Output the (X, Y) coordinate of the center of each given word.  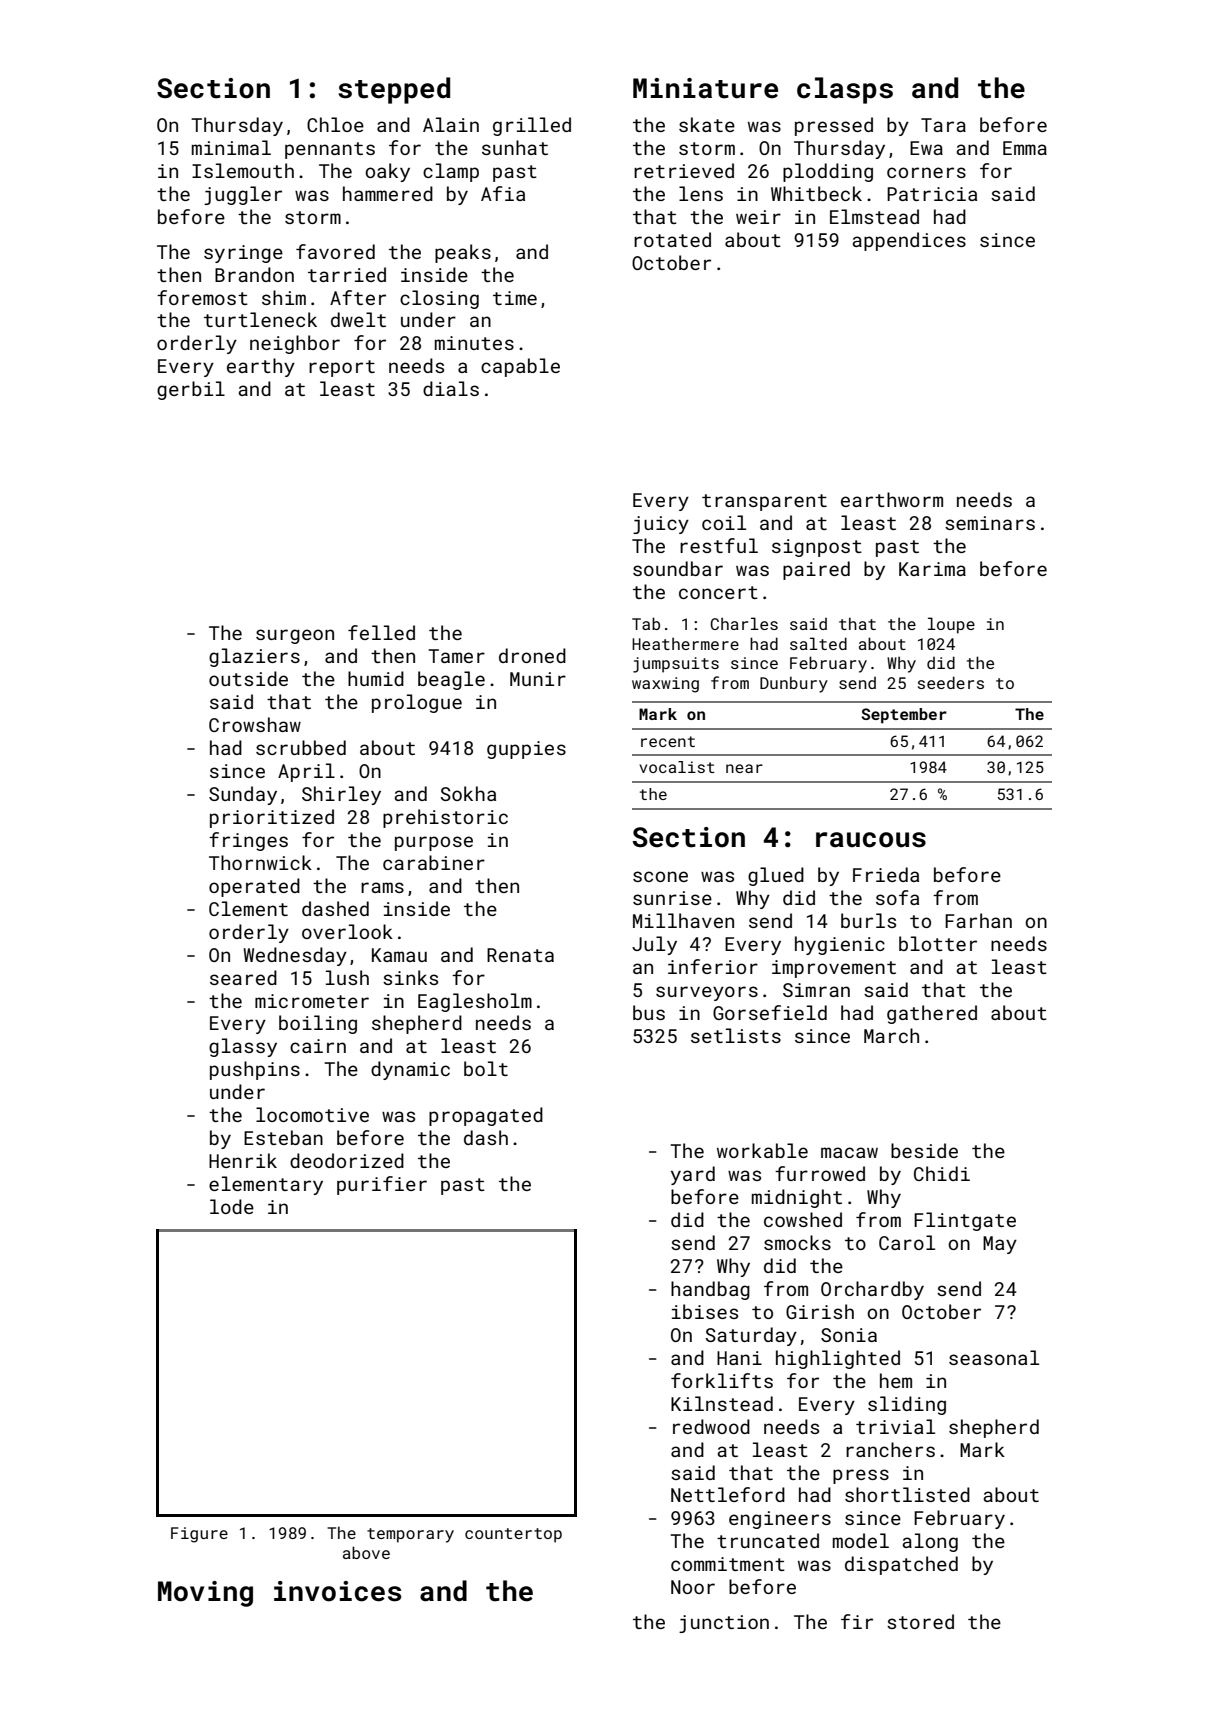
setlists (736, 1035)
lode (232, 1206)
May (1000, 1245)
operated (254, 887)
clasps (845, 90)
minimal (231, 147)
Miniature (705, 88)
